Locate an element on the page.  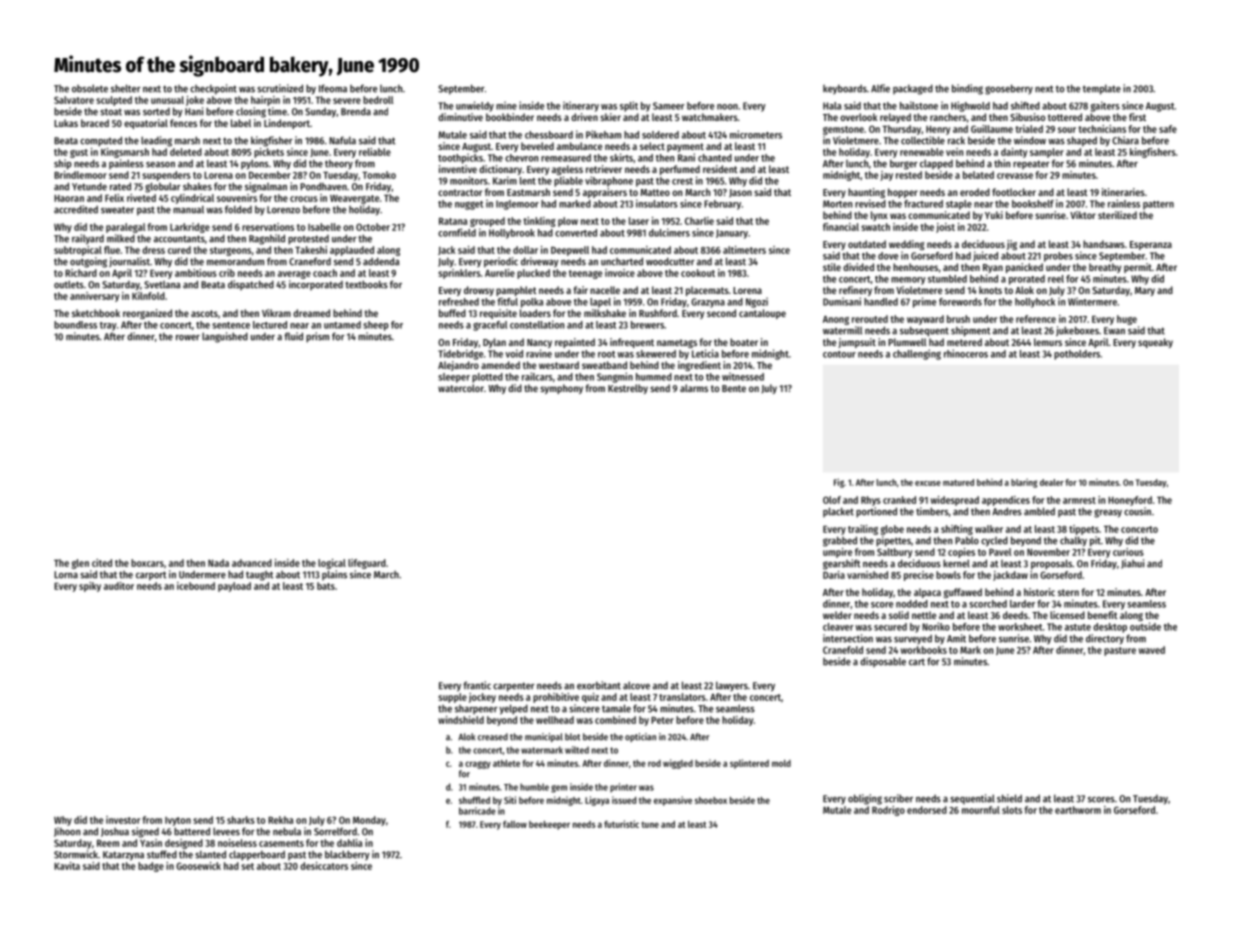
laser is located at coordinates (639, 221).
